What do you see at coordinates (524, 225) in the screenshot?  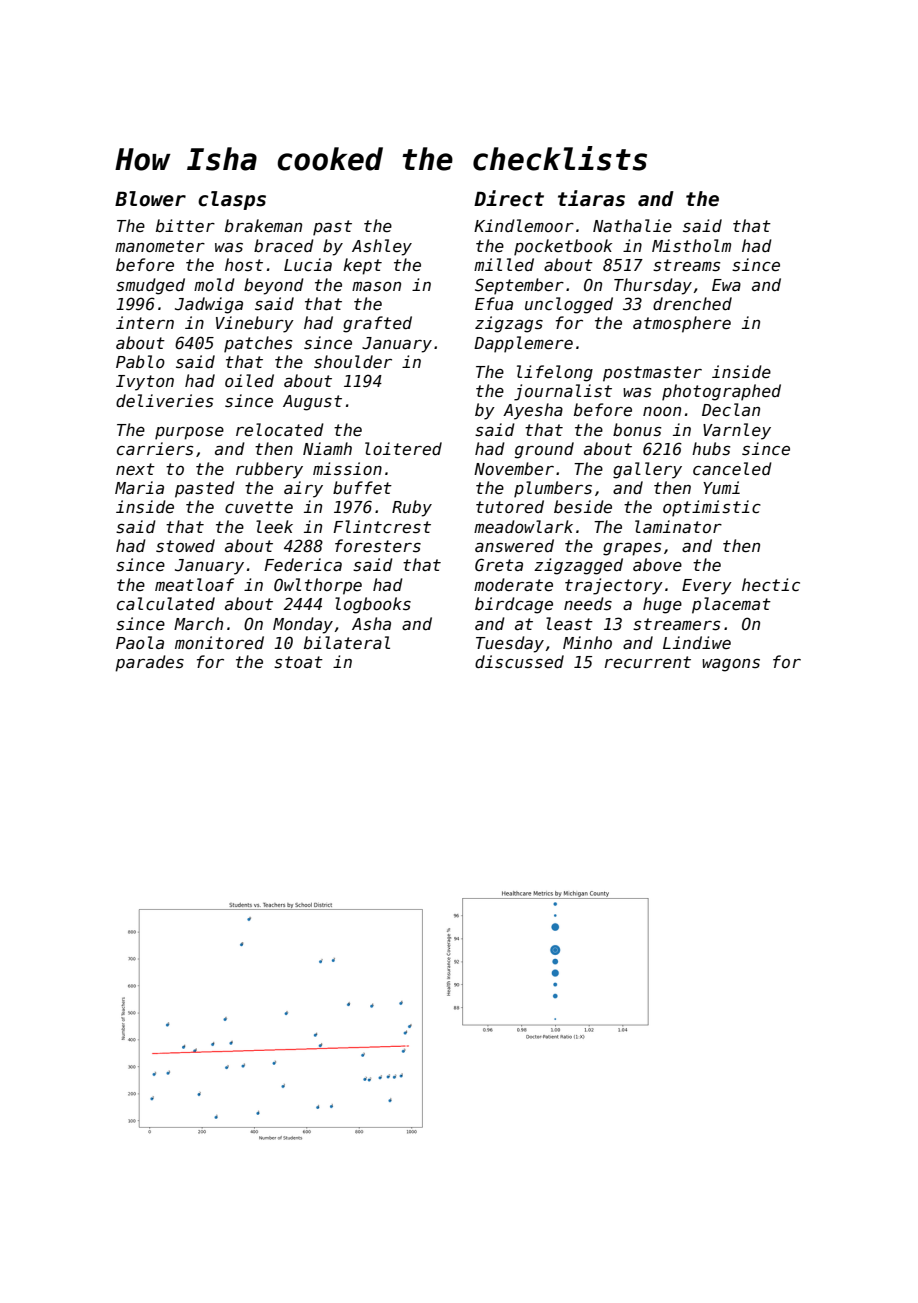 I see `Kindlemoor` at bounding box center [524, 225].
